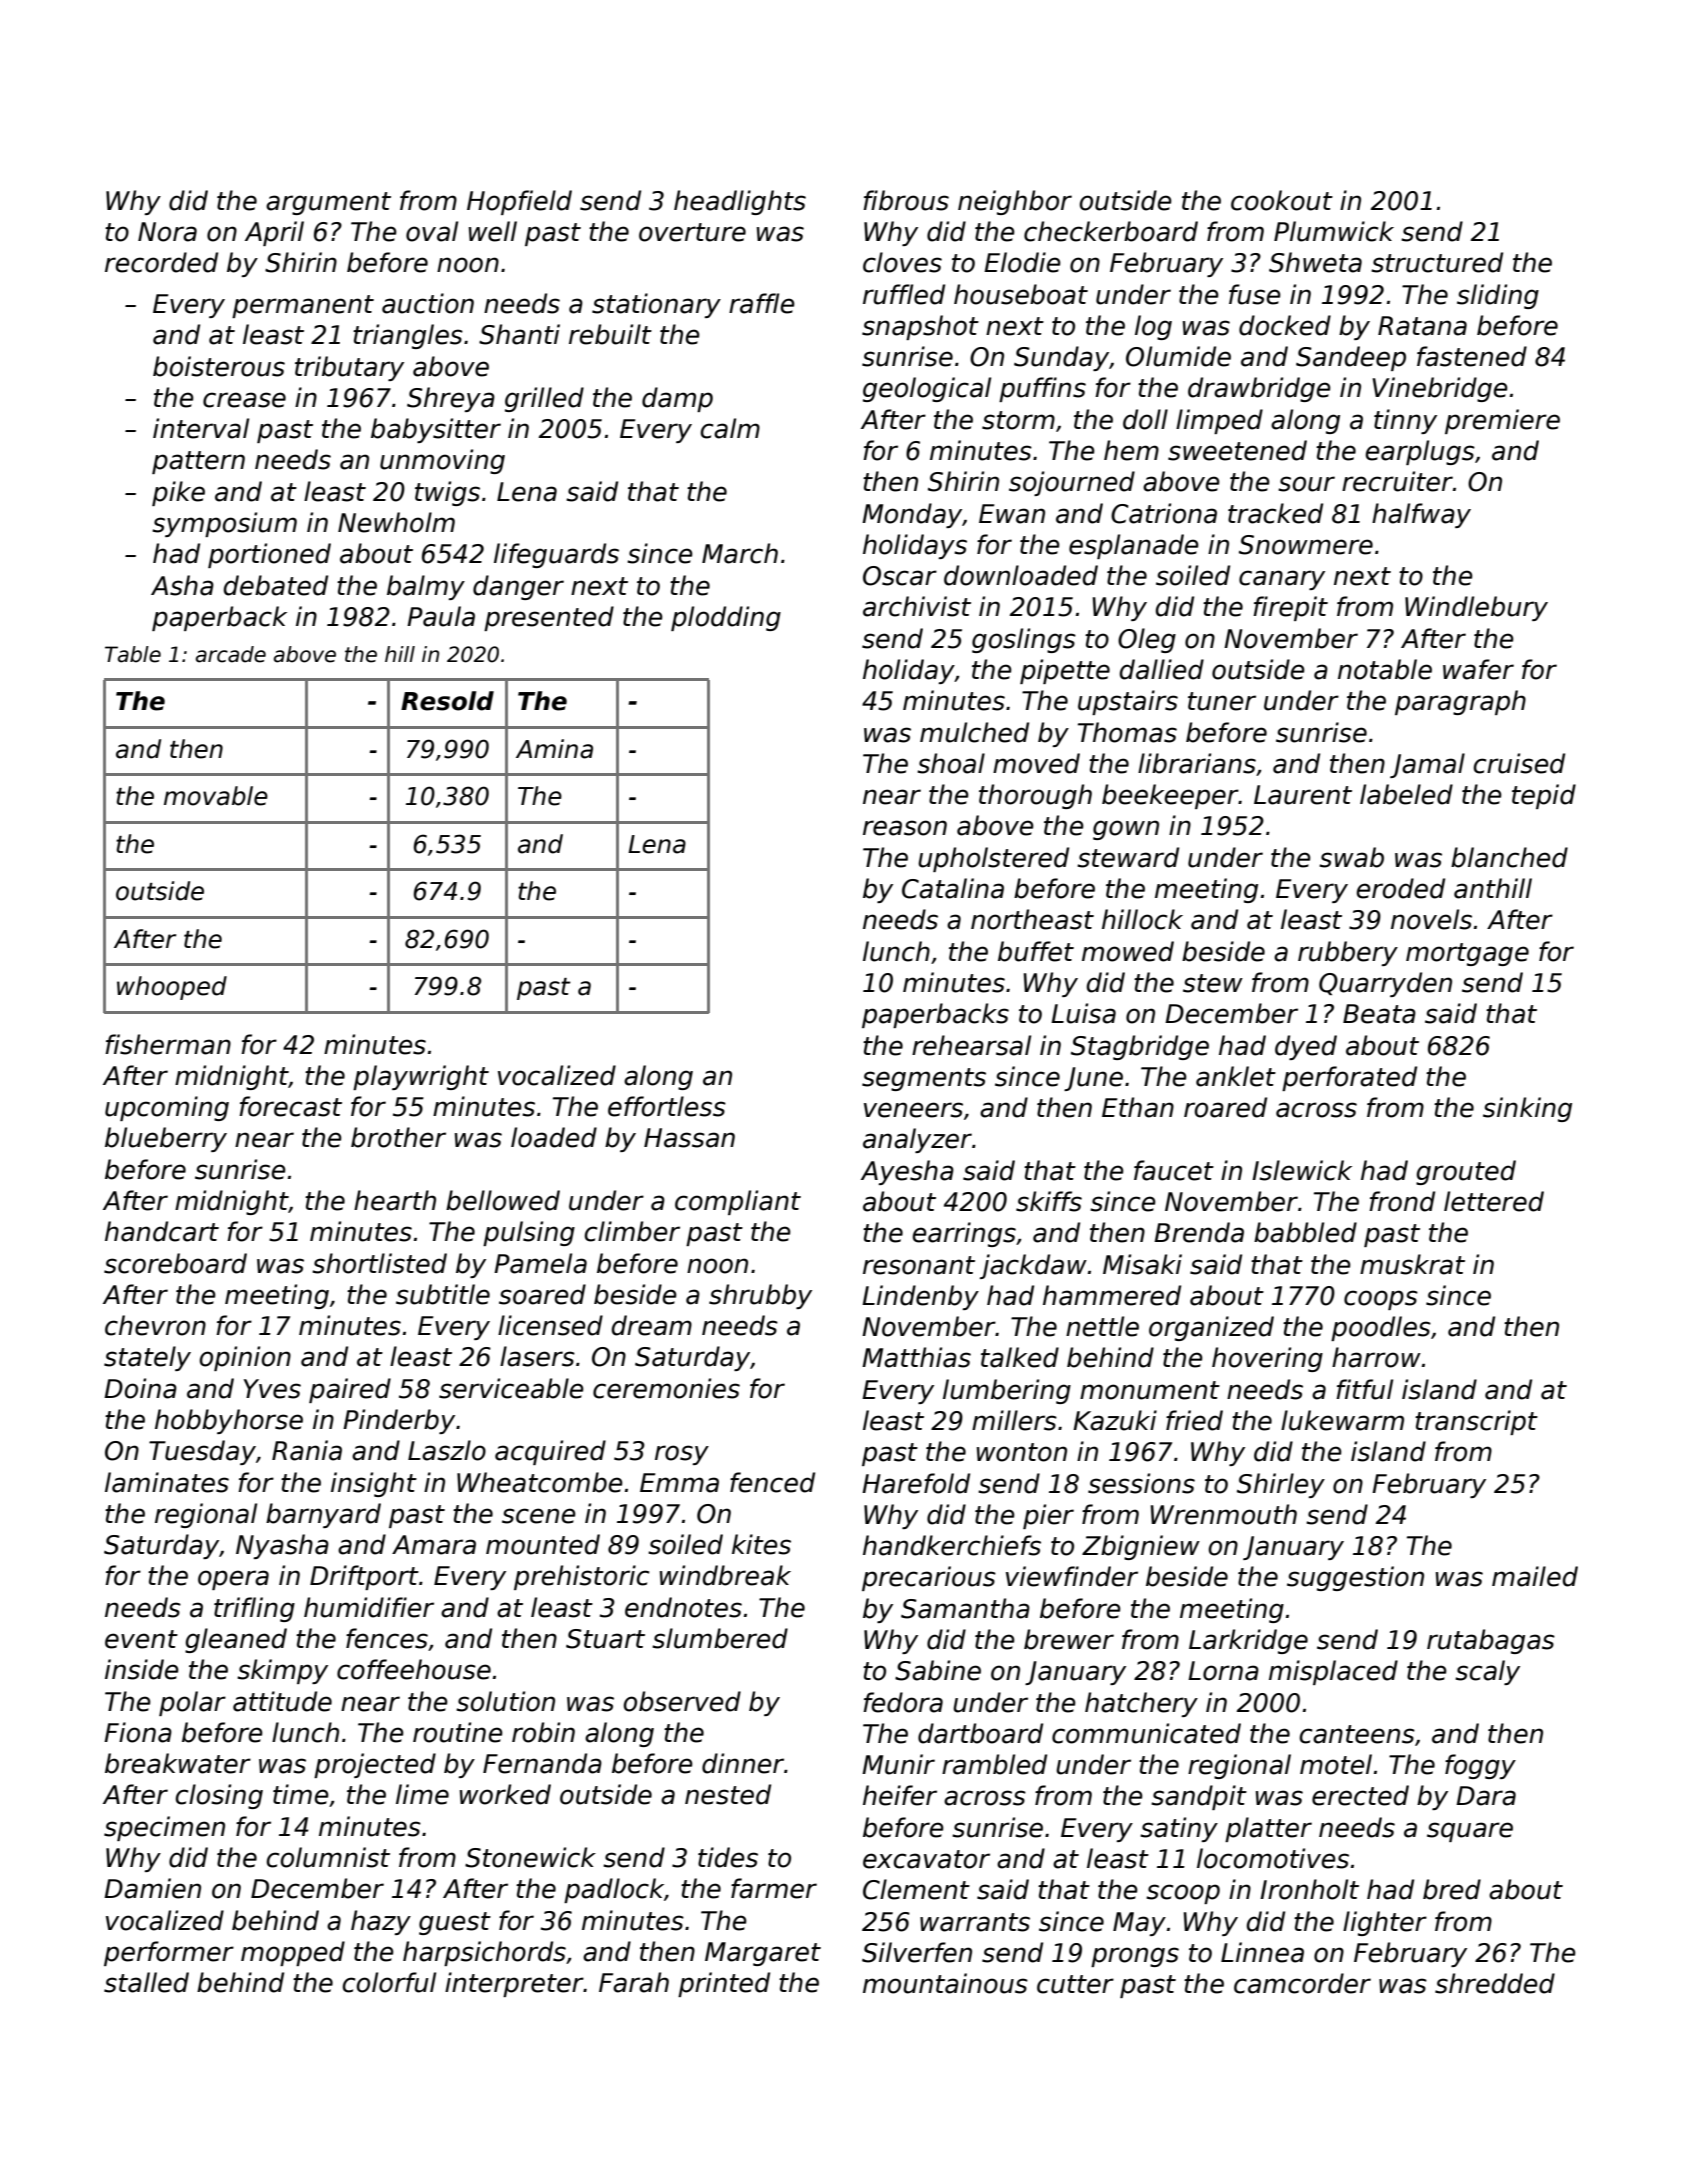  What do you see at coordinates (172, 988) in the screenshot?
I see `whooped` at bounding box center [172, 988].
